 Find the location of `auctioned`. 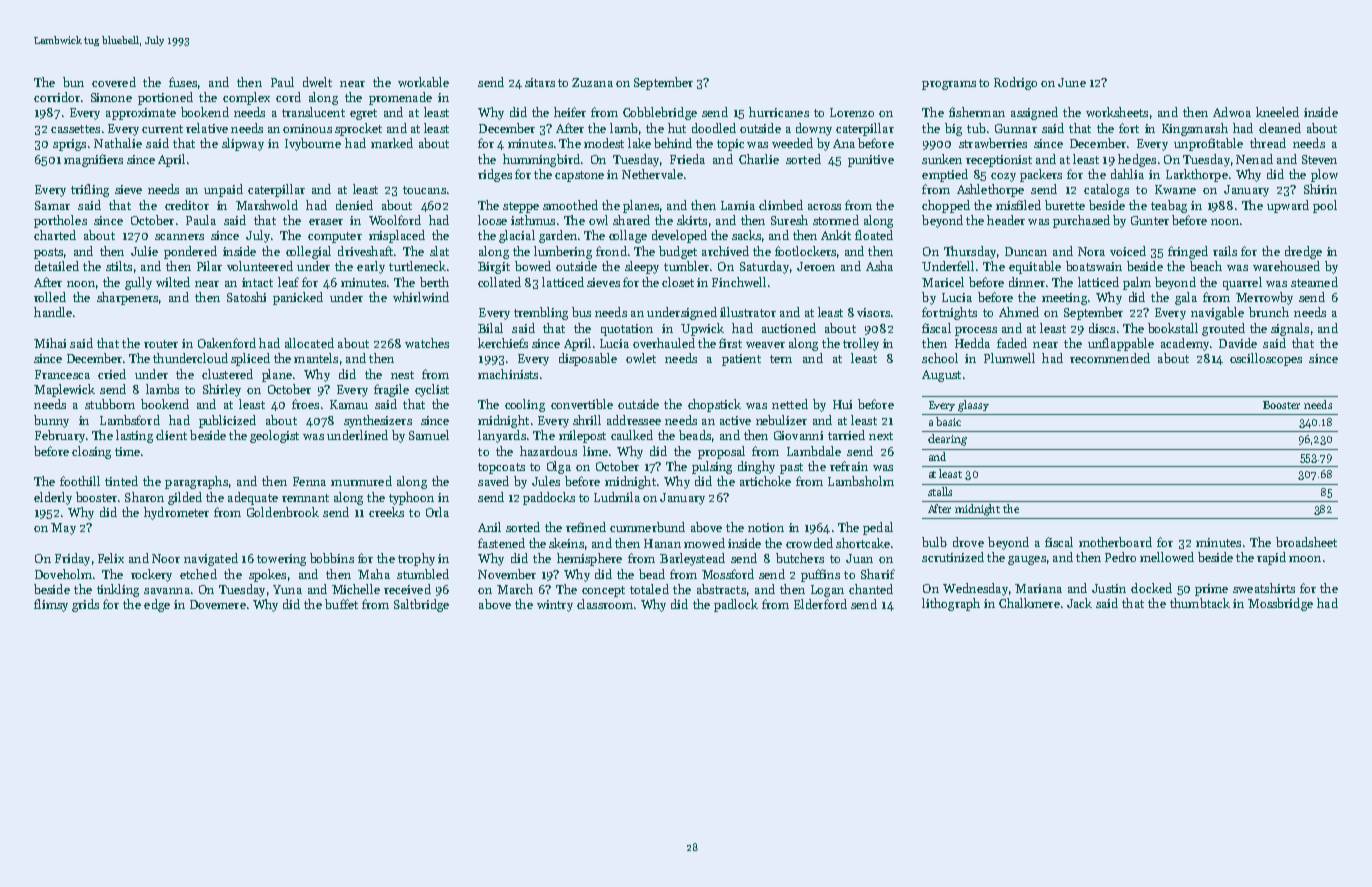

auctioned is located at coordinates (789, 328).
